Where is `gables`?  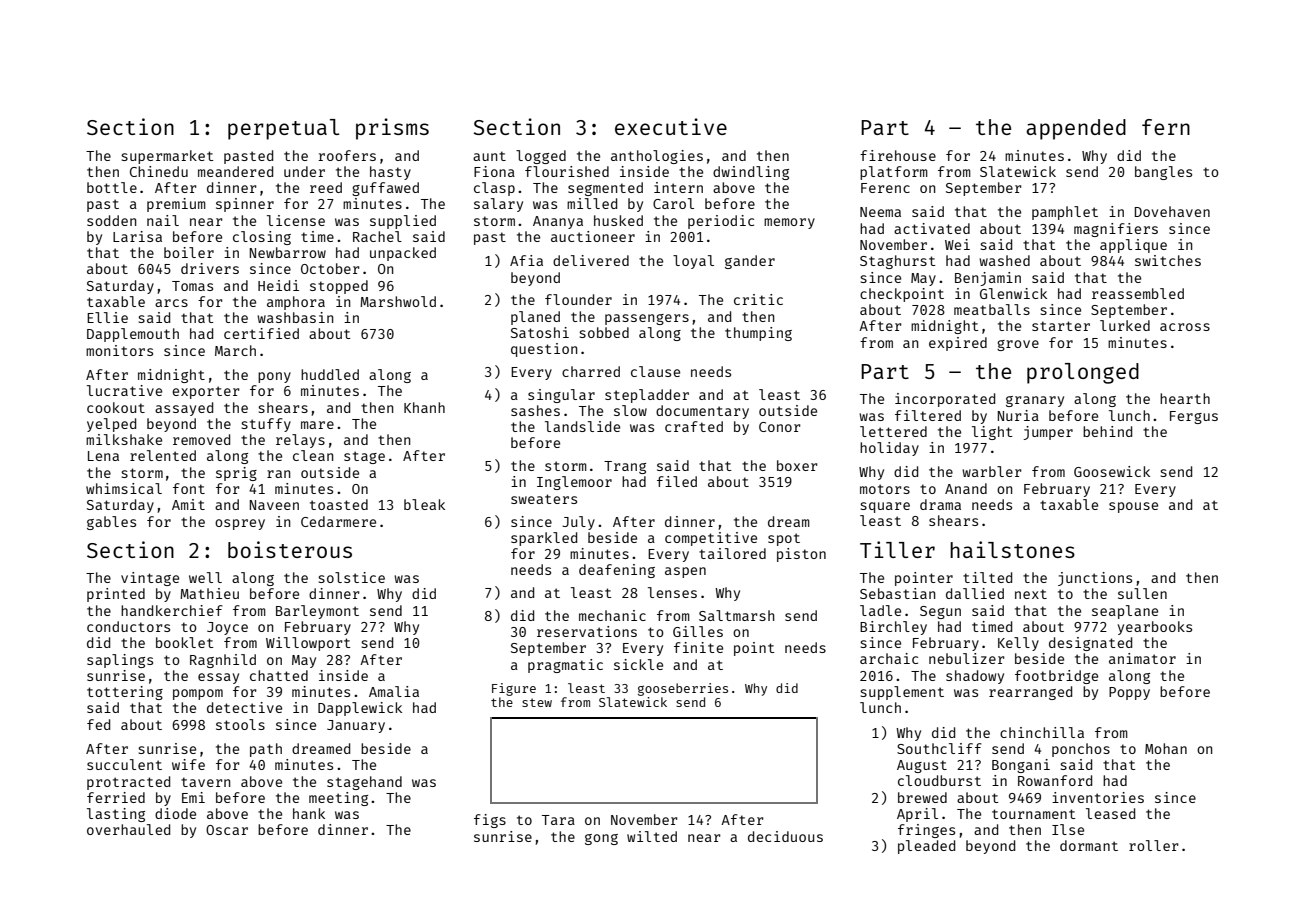 gables is located at coordinates (111, 523).
